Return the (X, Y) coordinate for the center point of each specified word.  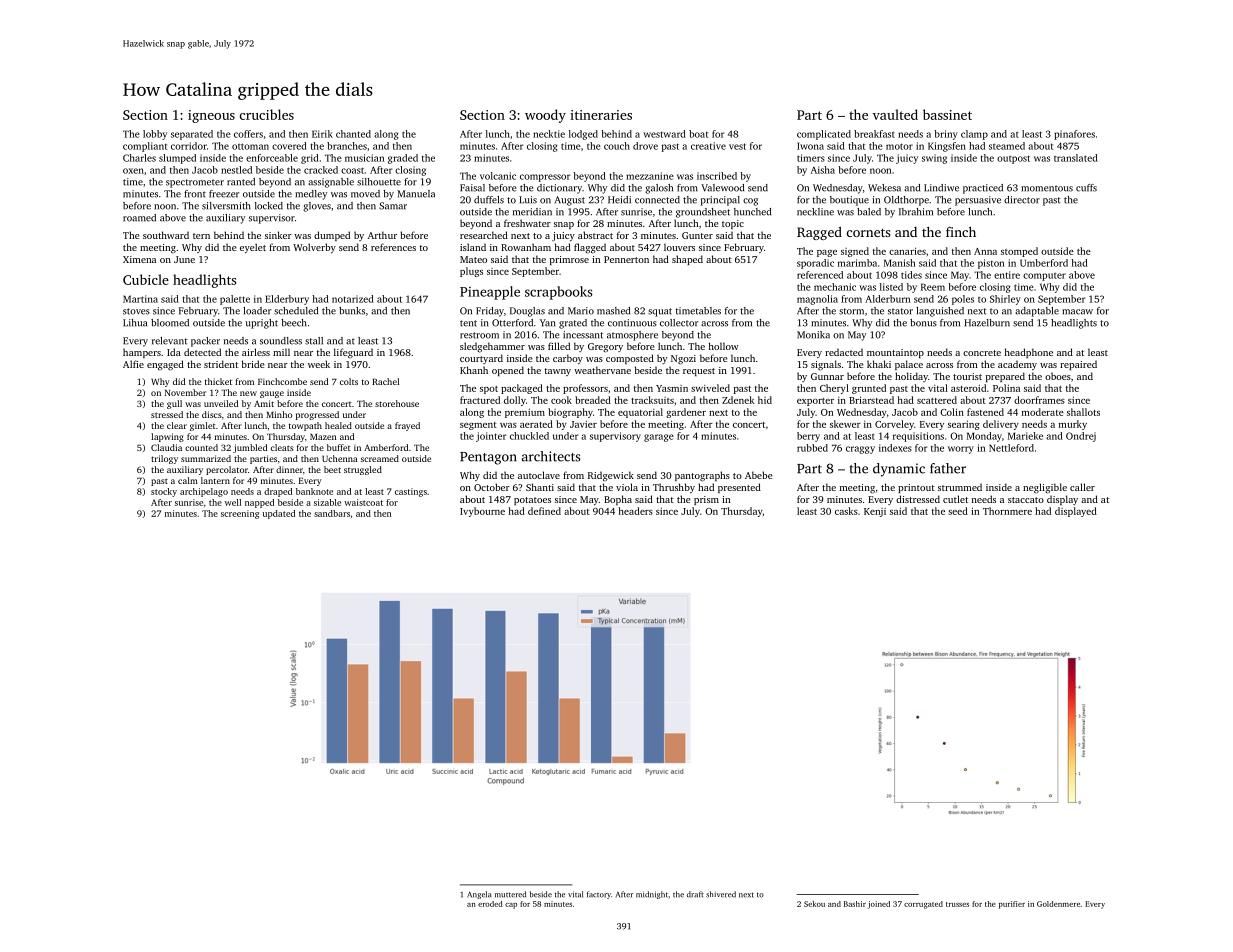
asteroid (968, 388)
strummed (960, 487)
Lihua (135, 323)
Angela (479, 895)
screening (240, 514)
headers (636, 511)
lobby (155, 135)
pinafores (1074, 135)
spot (489, 390)
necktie (549, 134)
